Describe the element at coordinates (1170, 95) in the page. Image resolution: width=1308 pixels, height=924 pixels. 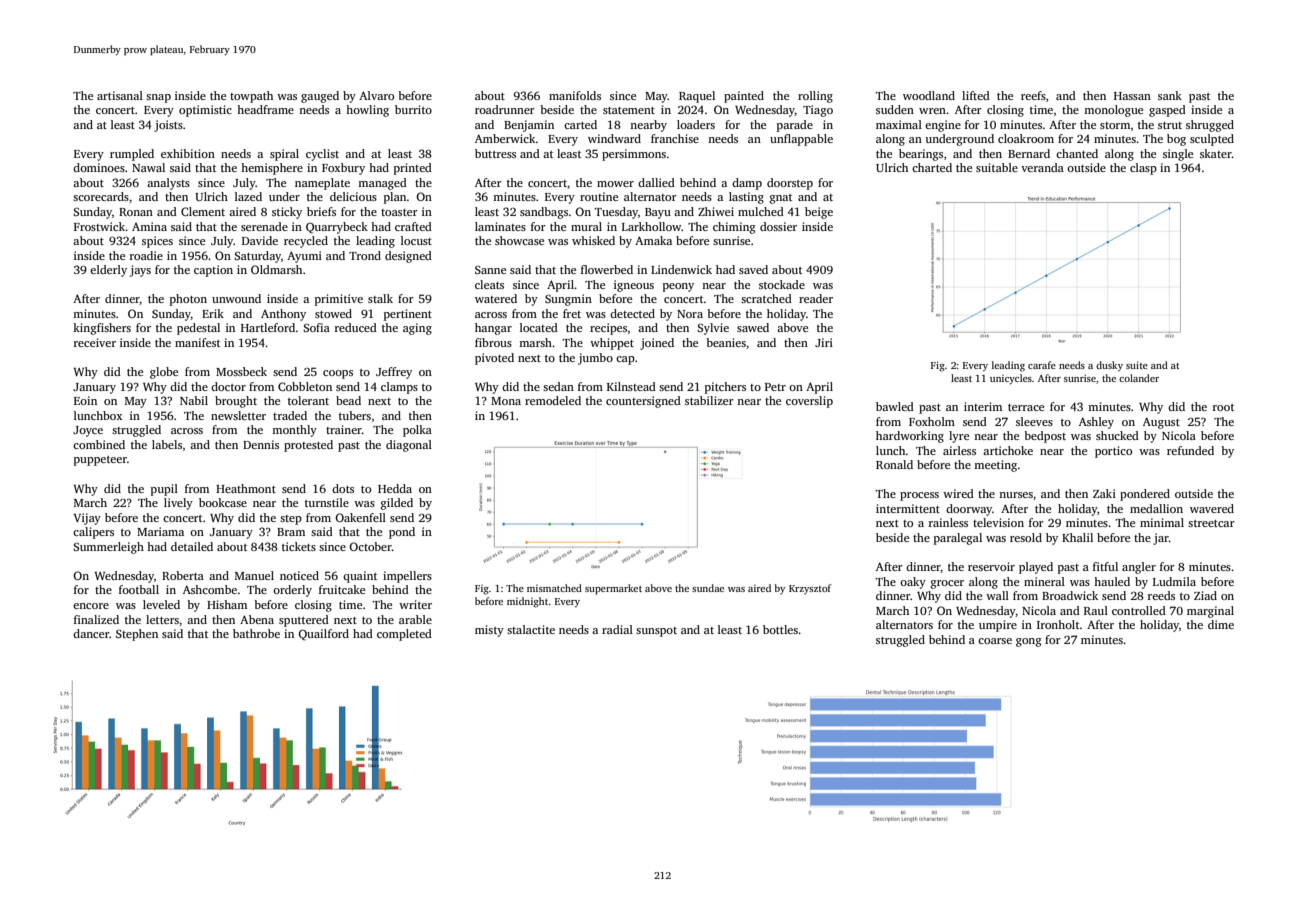
I see `sank` at that location.
